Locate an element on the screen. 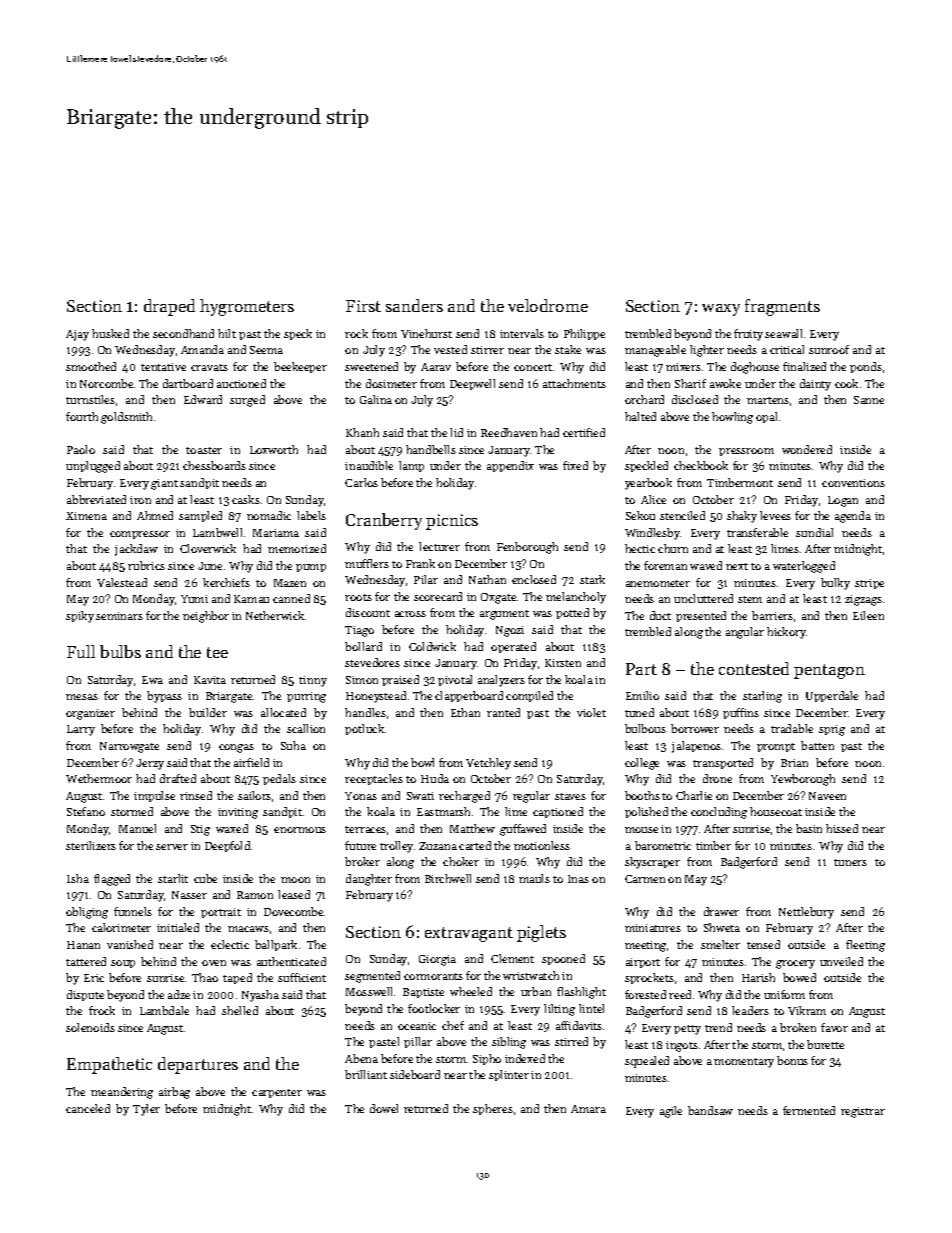 This screenshot has height=1233, width=952. Kirsten is located at coordinates (563, 663).
